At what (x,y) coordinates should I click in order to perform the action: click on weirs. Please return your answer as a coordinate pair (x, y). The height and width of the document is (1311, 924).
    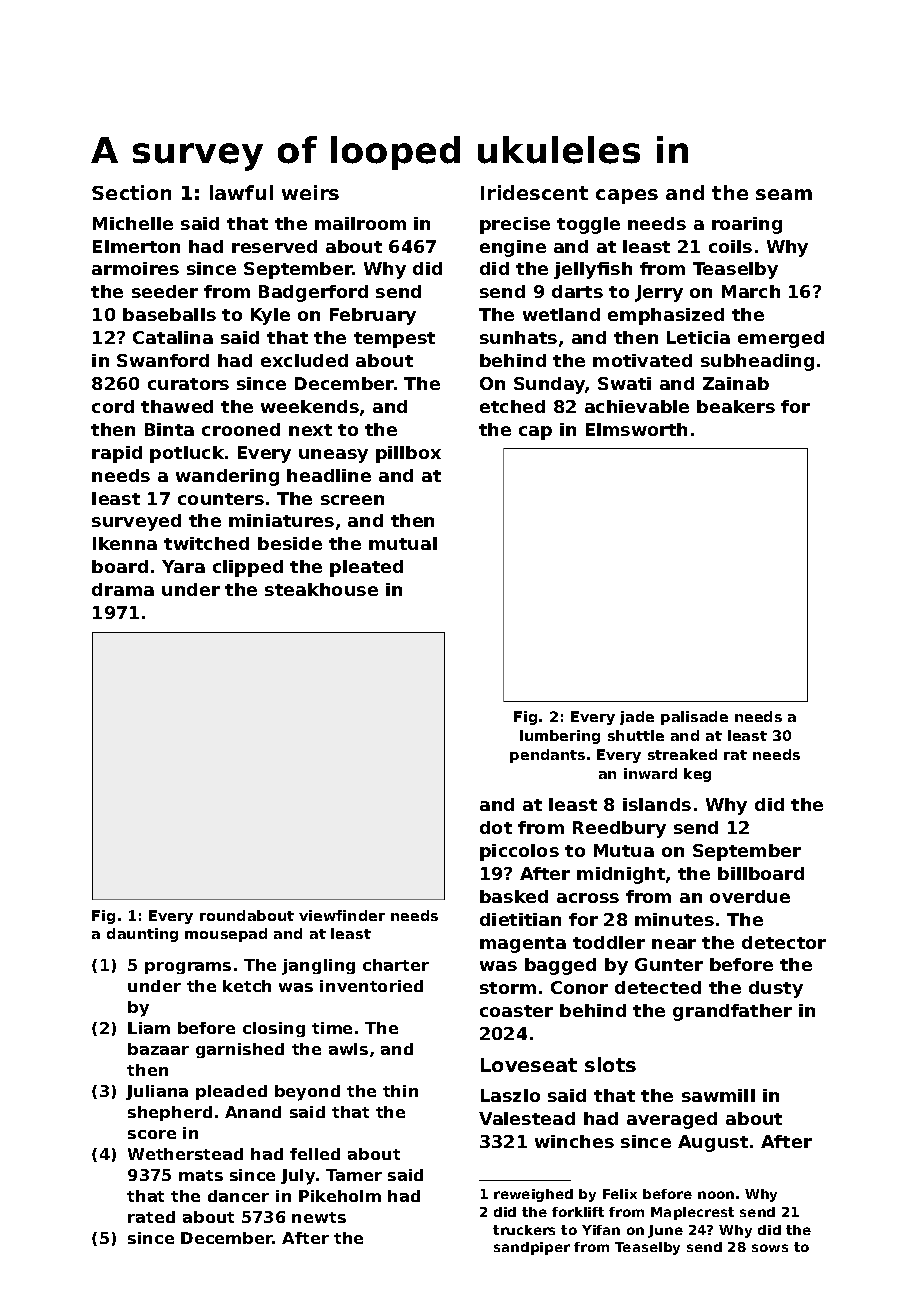
    Looking at the image, I should click on (310, 192).
